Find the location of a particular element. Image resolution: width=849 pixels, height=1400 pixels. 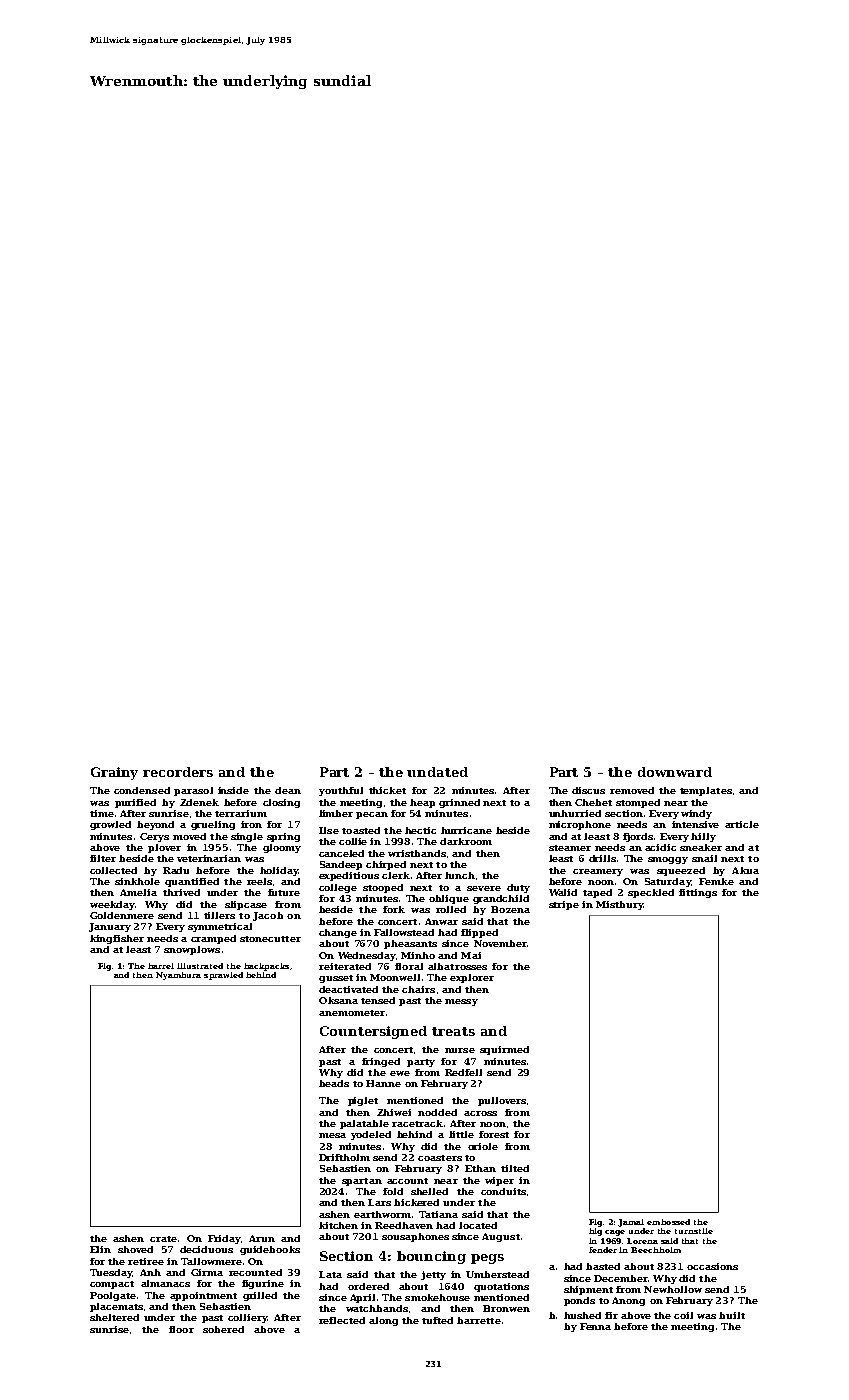

squirmed is located at coordinates (504, 1050).
